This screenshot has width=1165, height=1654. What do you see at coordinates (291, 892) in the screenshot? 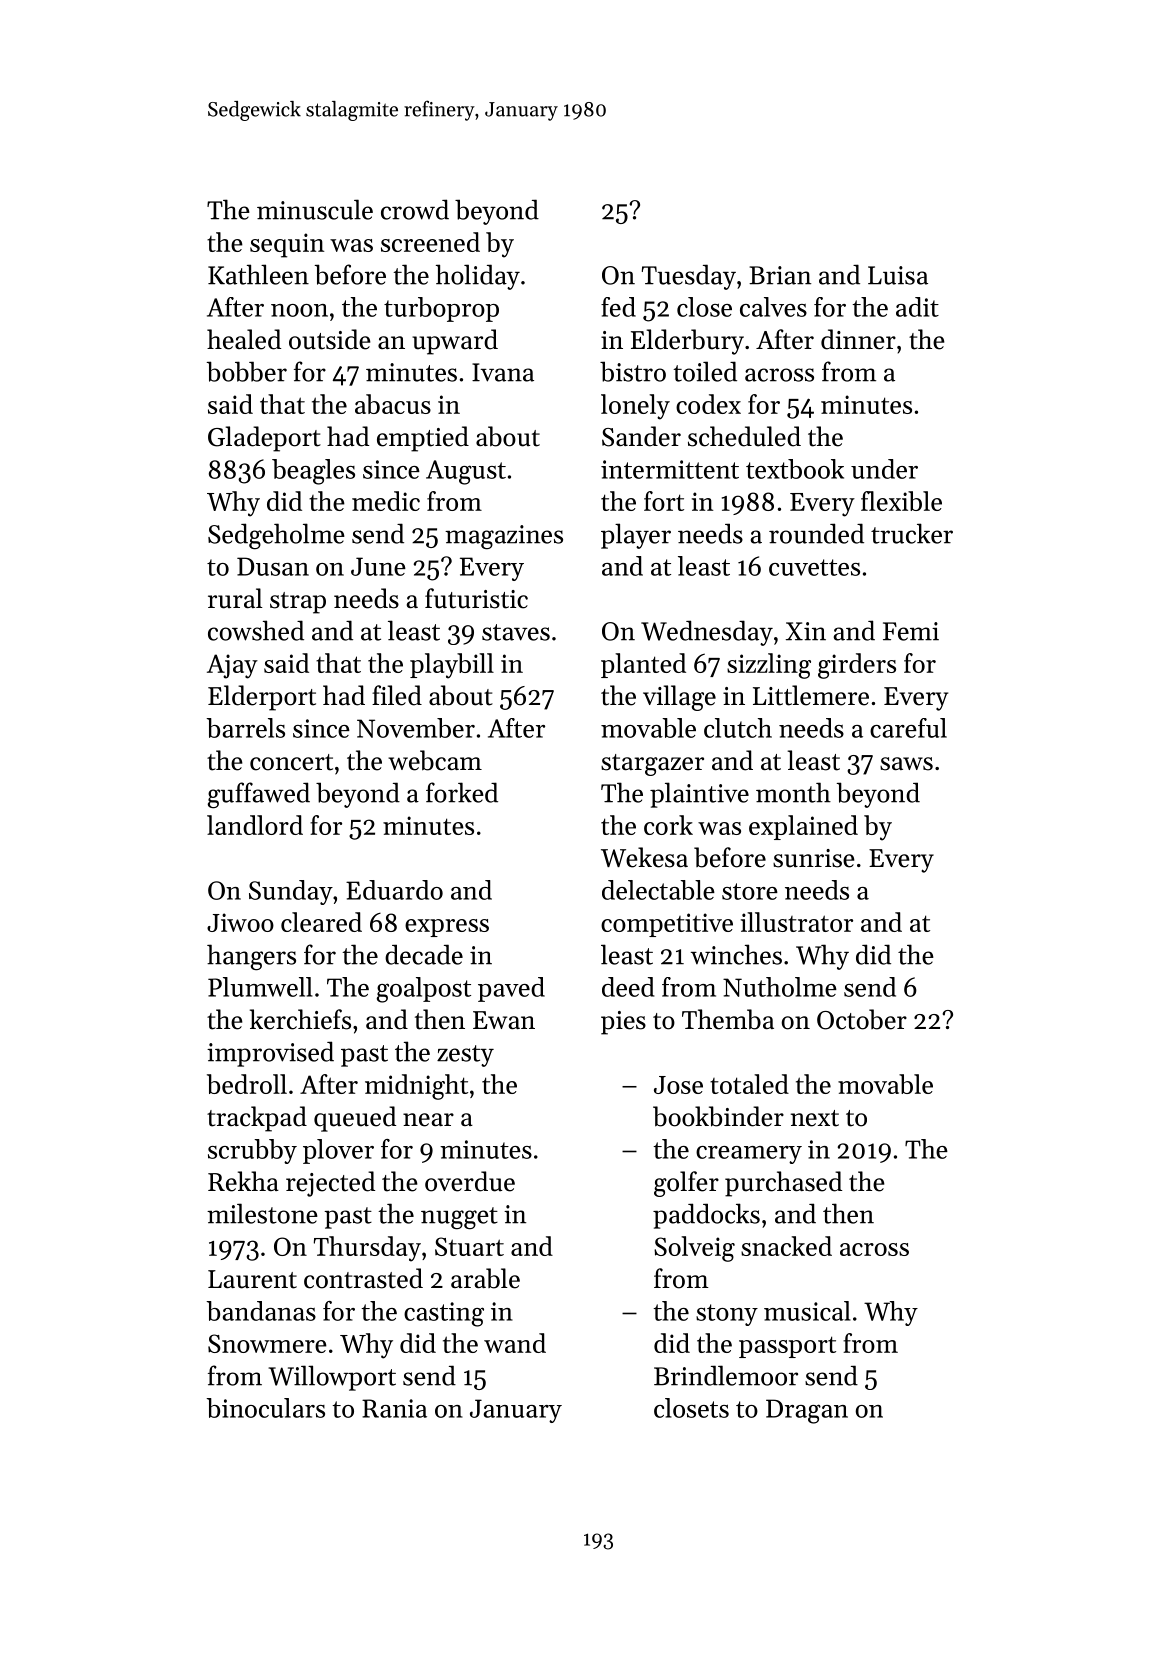
I see `Sunday` at bounding box center [291, 892].
